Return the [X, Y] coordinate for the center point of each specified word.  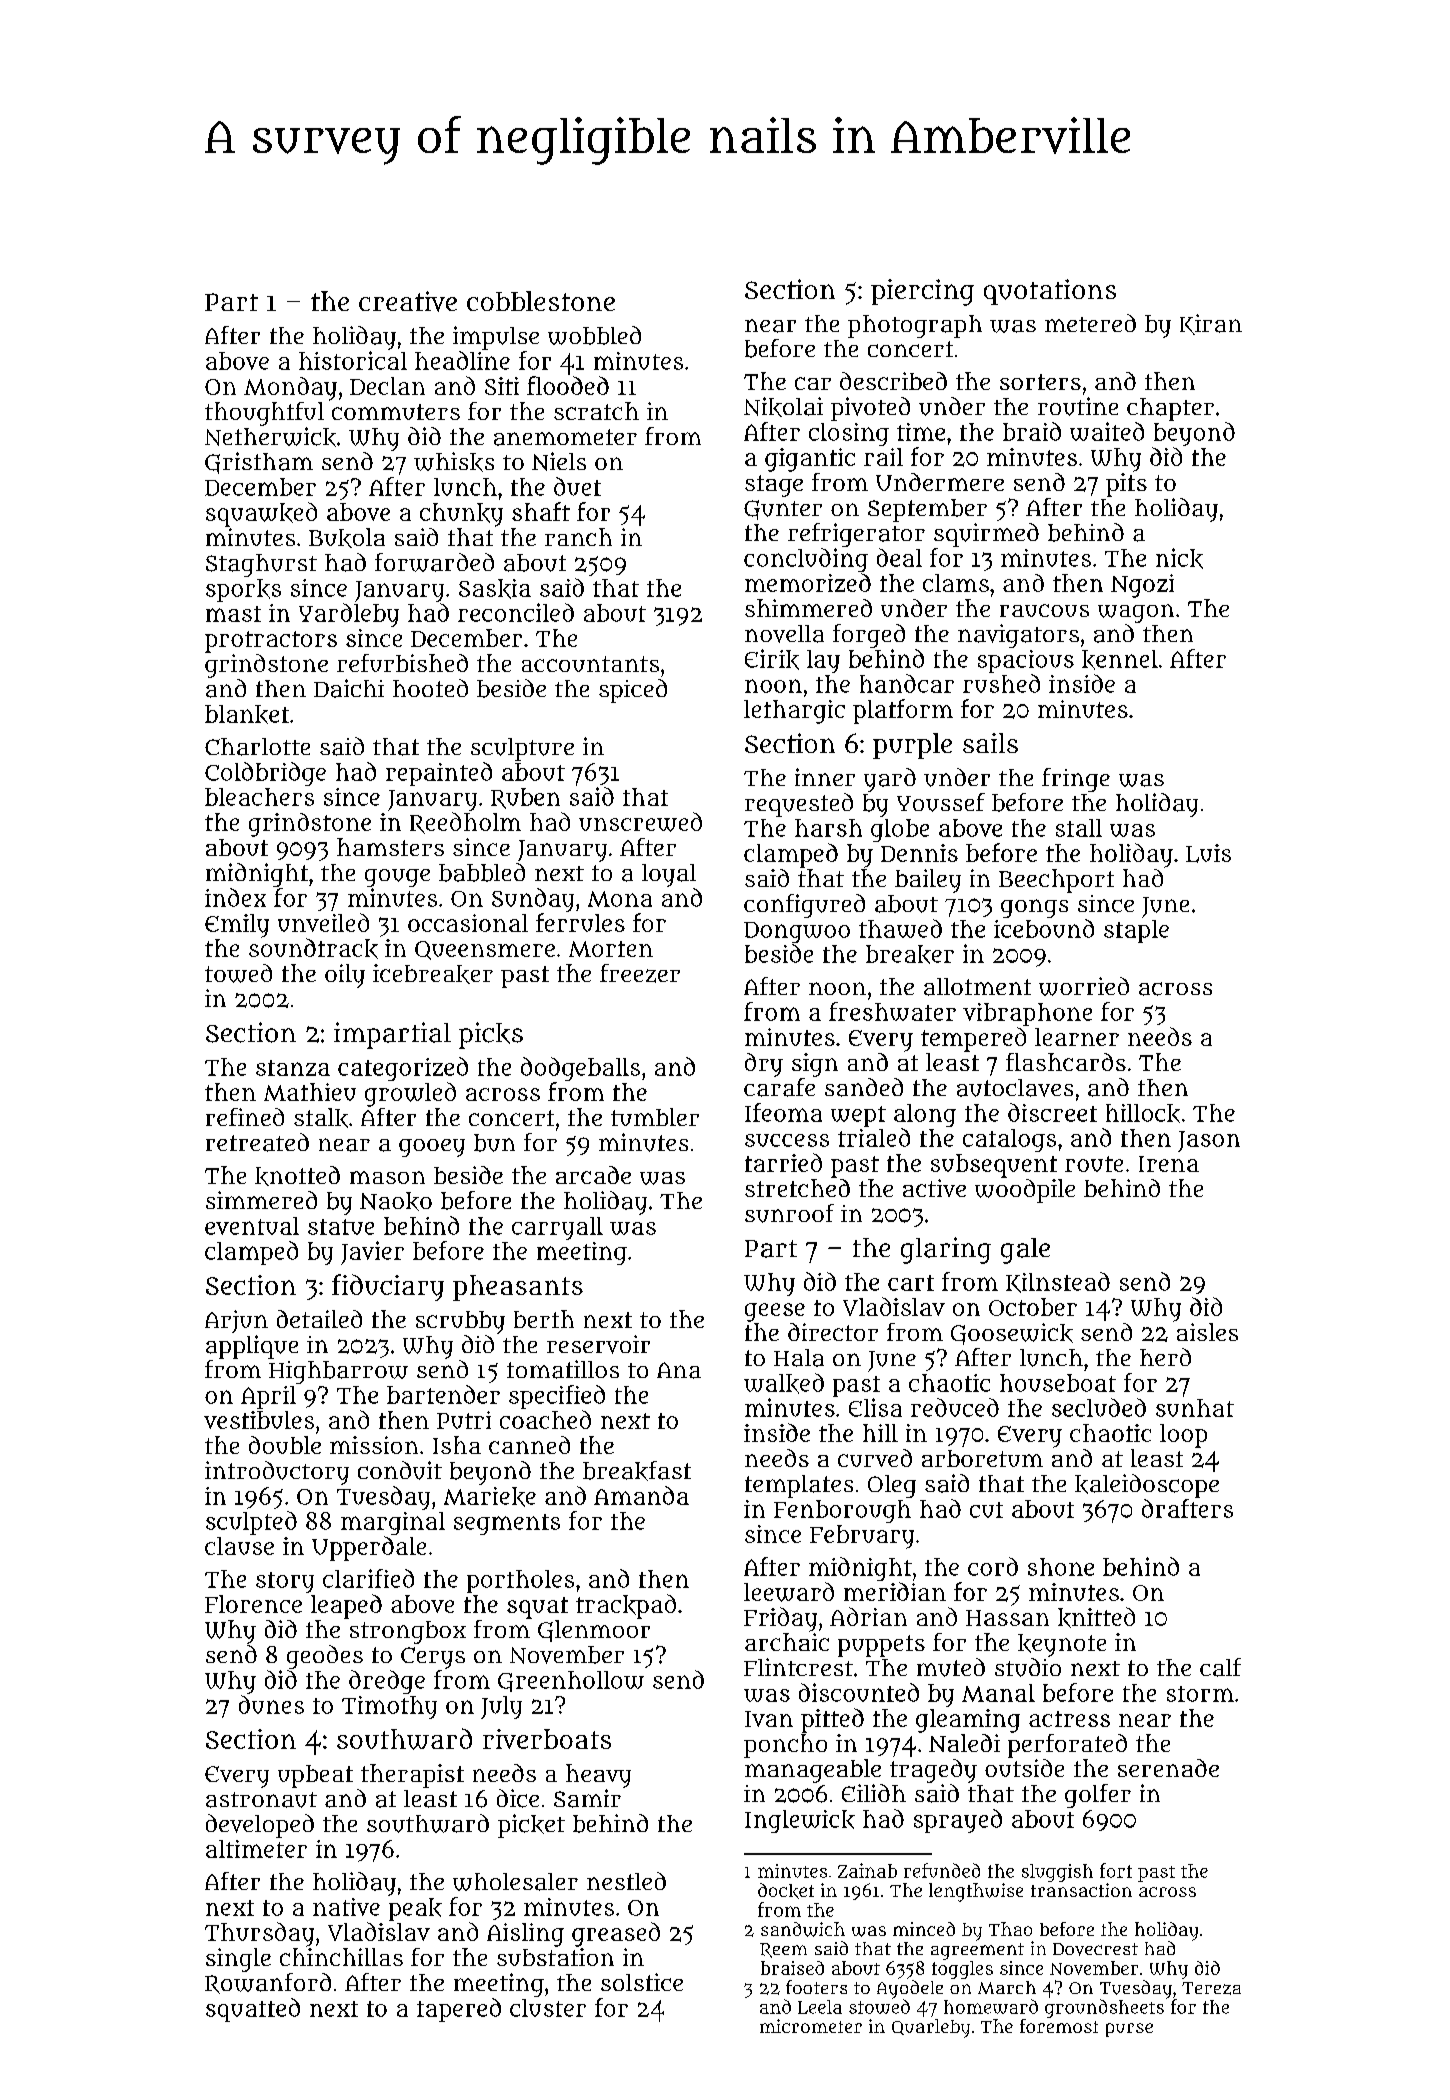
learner [1077, 1037]
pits [1126, 485]
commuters [396, 412]
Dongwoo [797, 932]
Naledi [964, 1743]
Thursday [259, 1934]
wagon [1136, 613]
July [501, 1707]
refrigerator [856, 535]
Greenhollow [571, 1681]
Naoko [396, 1201]
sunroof [789, 1213]
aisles [1207, 1332]
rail [883, 457]
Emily [237, 926]
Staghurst [261, 565]
